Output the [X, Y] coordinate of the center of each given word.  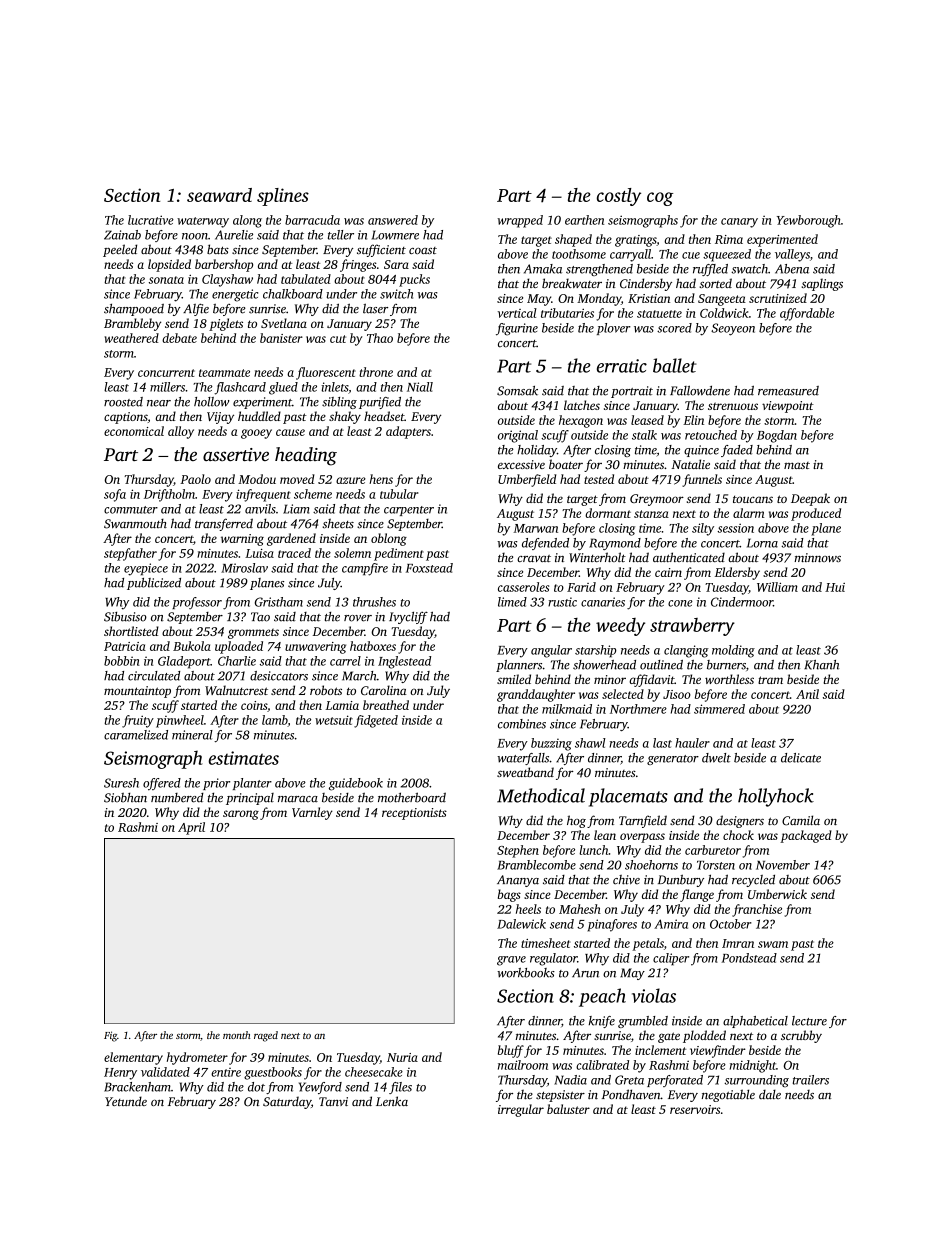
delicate [801, 758]
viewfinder [718, 1051]
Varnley [312, 813]
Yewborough [809, 221]
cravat [534, 558]
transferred [224, 524]
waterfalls [523, 759]
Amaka [543, 269]
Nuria [402, 1057]
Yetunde [126, 1101]
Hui [835, 587]
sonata [166, 280]
